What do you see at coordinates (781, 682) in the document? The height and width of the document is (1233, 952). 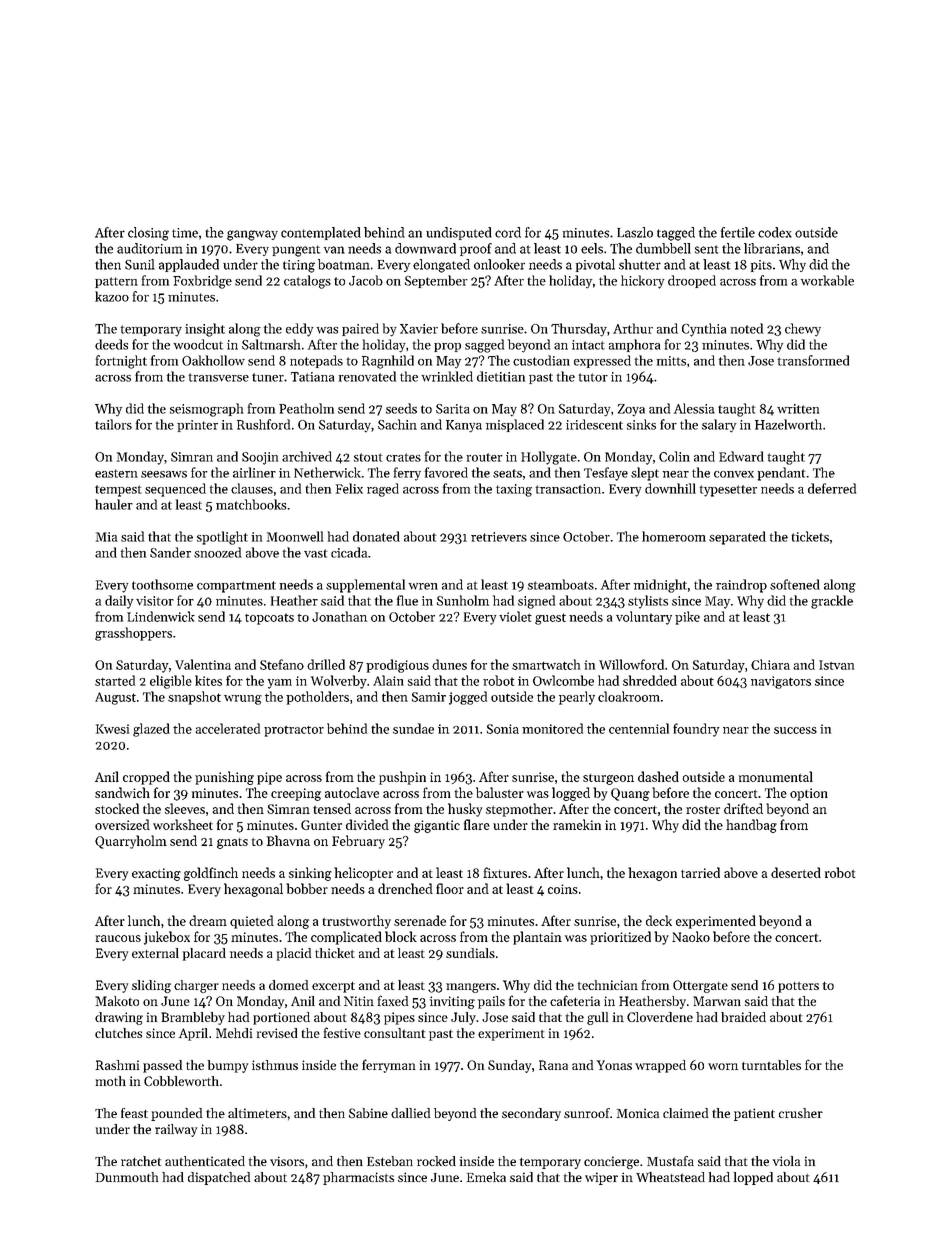 I see `navigators` at bounding box center [781, 682].
